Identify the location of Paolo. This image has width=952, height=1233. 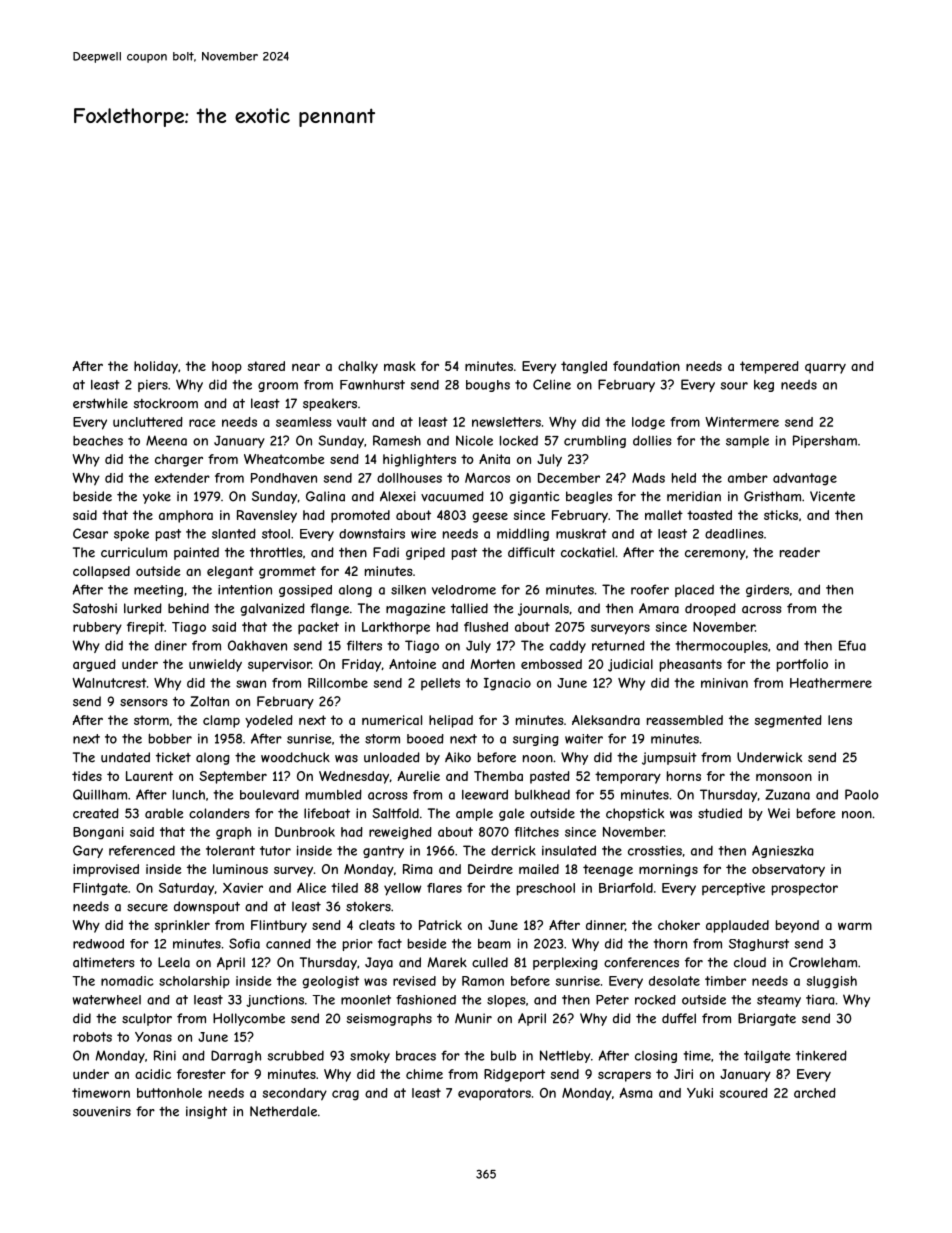
(862, 794).
